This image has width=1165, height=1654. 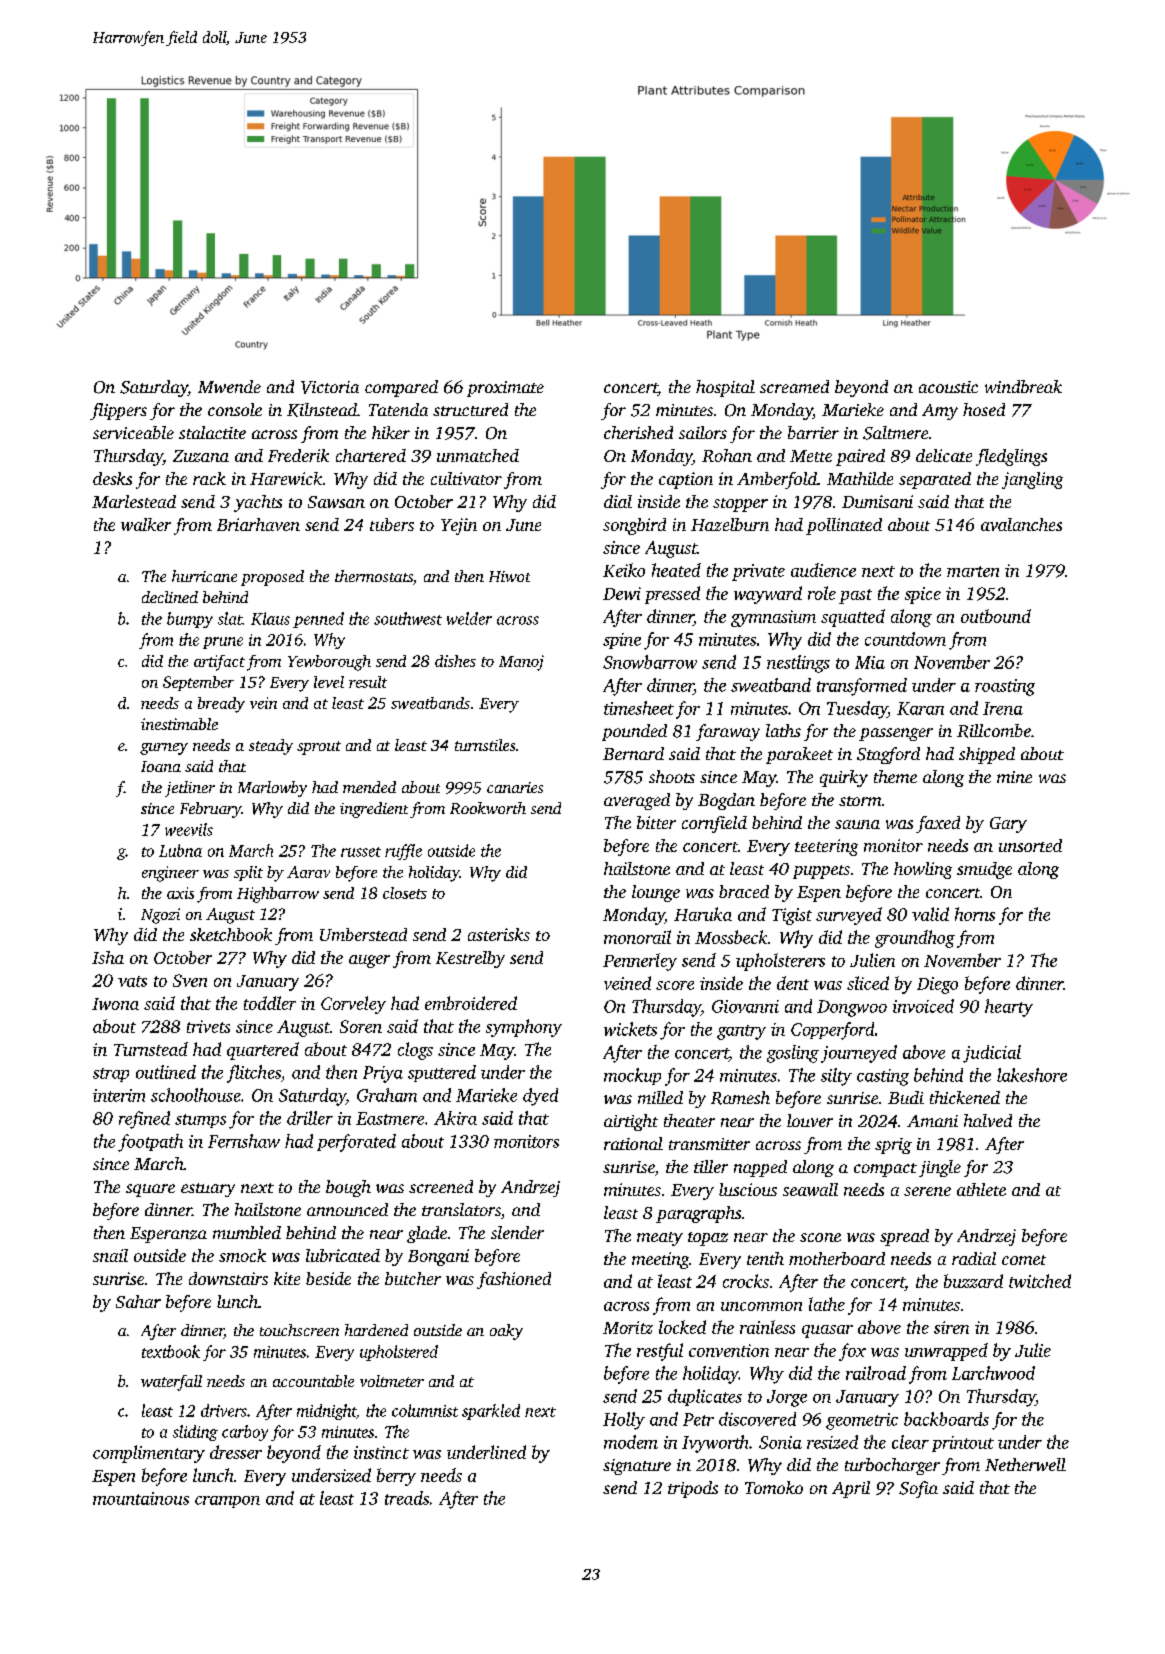 I want to click on acoustic, so click(x=948, y=387).
